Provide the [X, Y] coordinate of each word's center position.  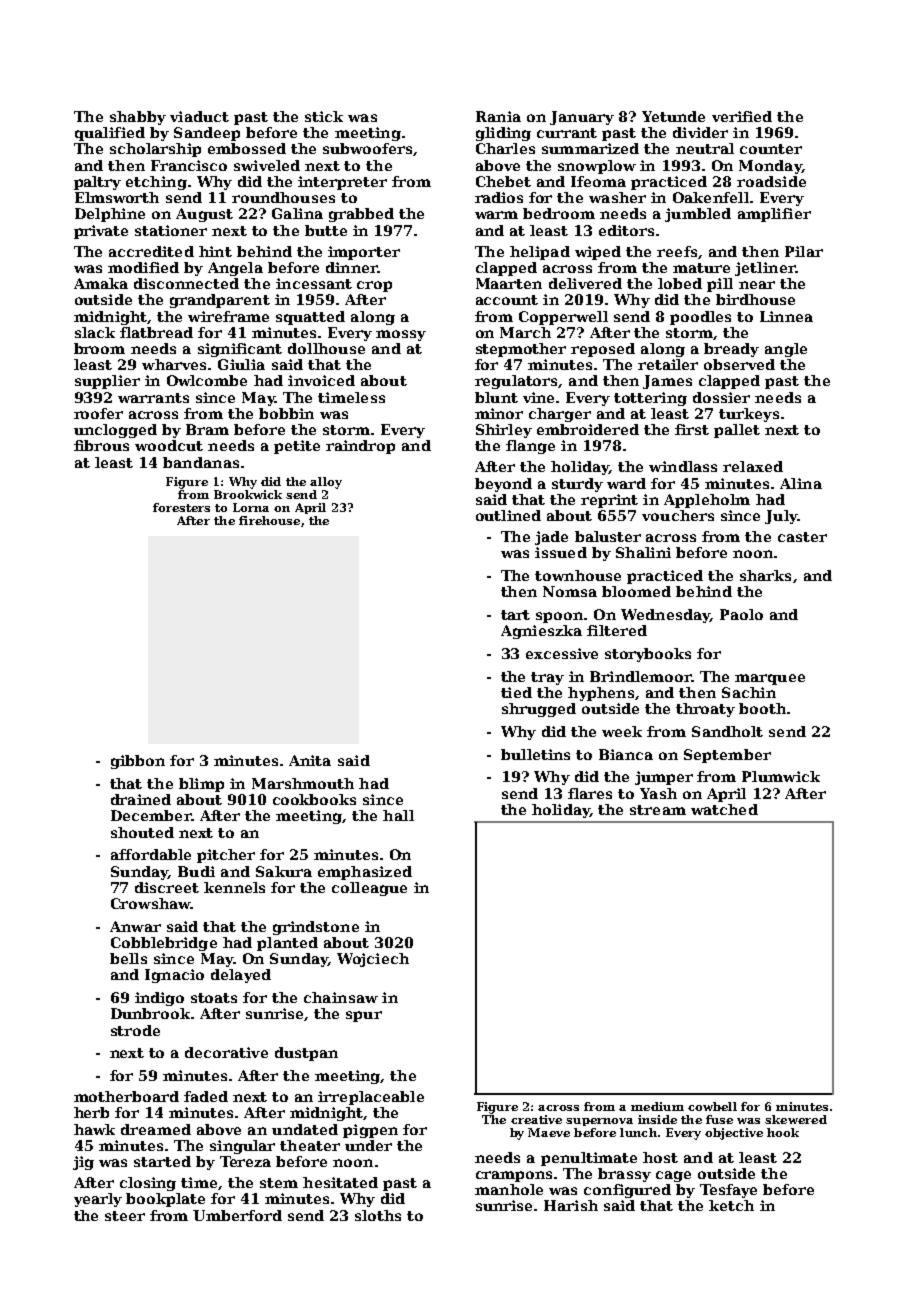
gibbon [138, 762]
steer [125, 1216]
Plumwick [781, 776]
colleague [369, 889]
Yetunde [673, 116]
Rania [498, 116]
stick [324, 116]
